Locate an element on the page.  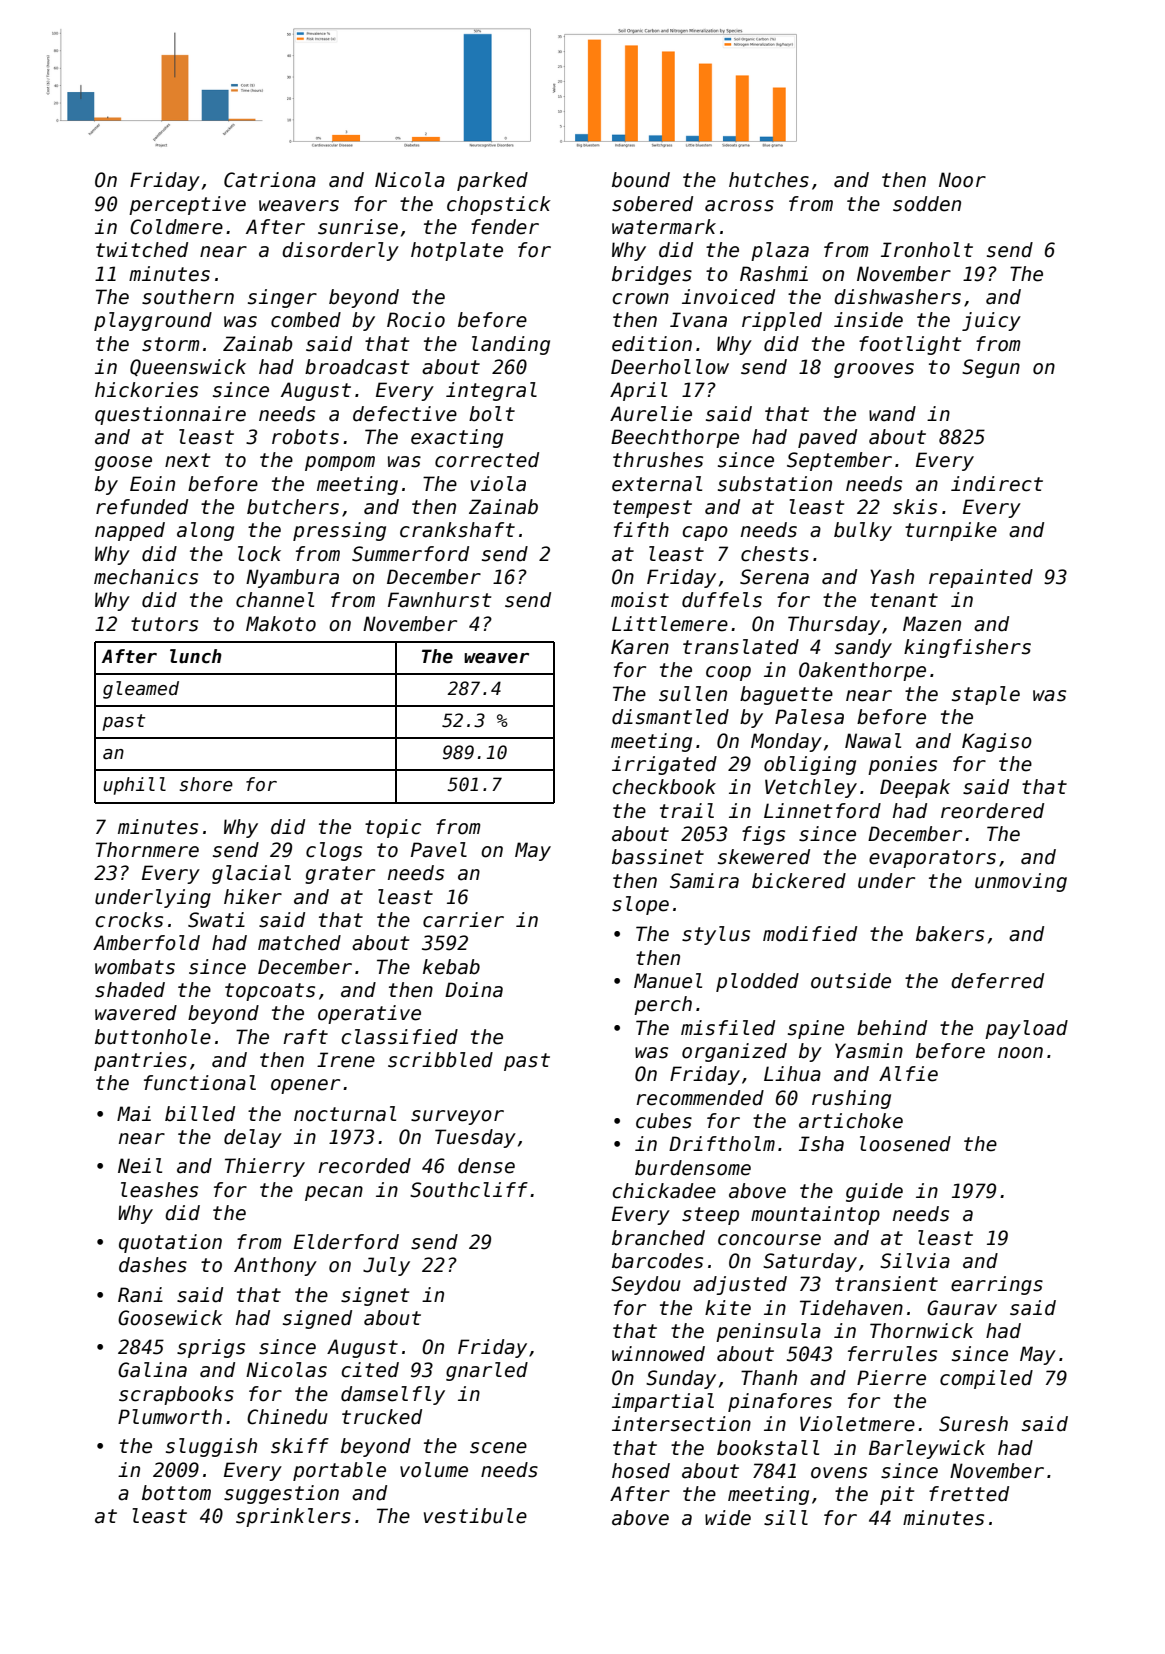
parked is located at coordinates (492, 181).
